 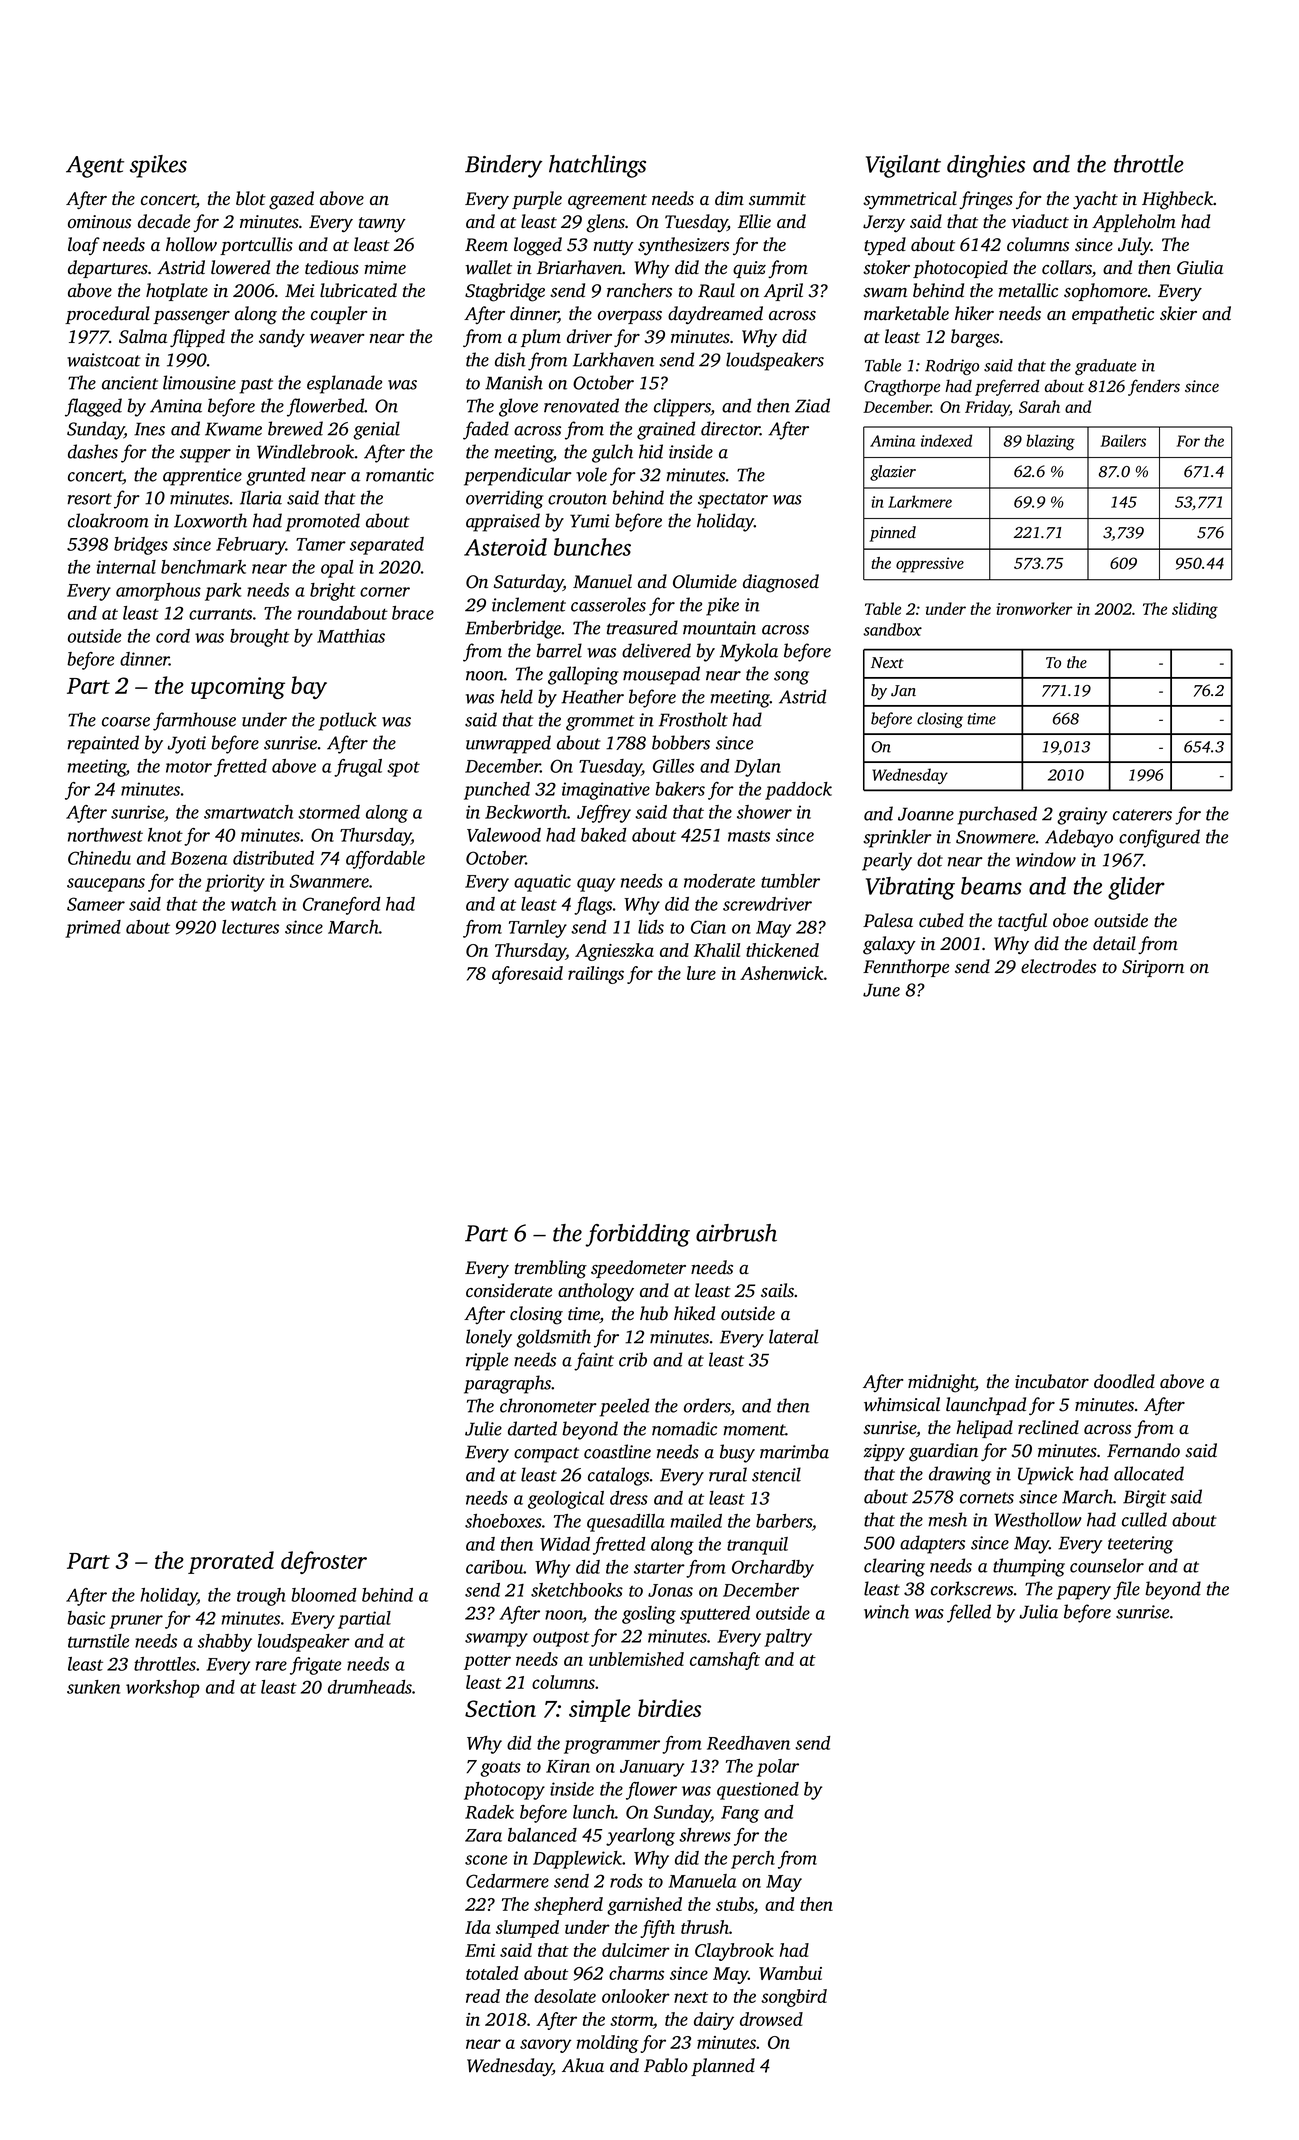 I want to click on defroster, so click(x=324, y=1562).
